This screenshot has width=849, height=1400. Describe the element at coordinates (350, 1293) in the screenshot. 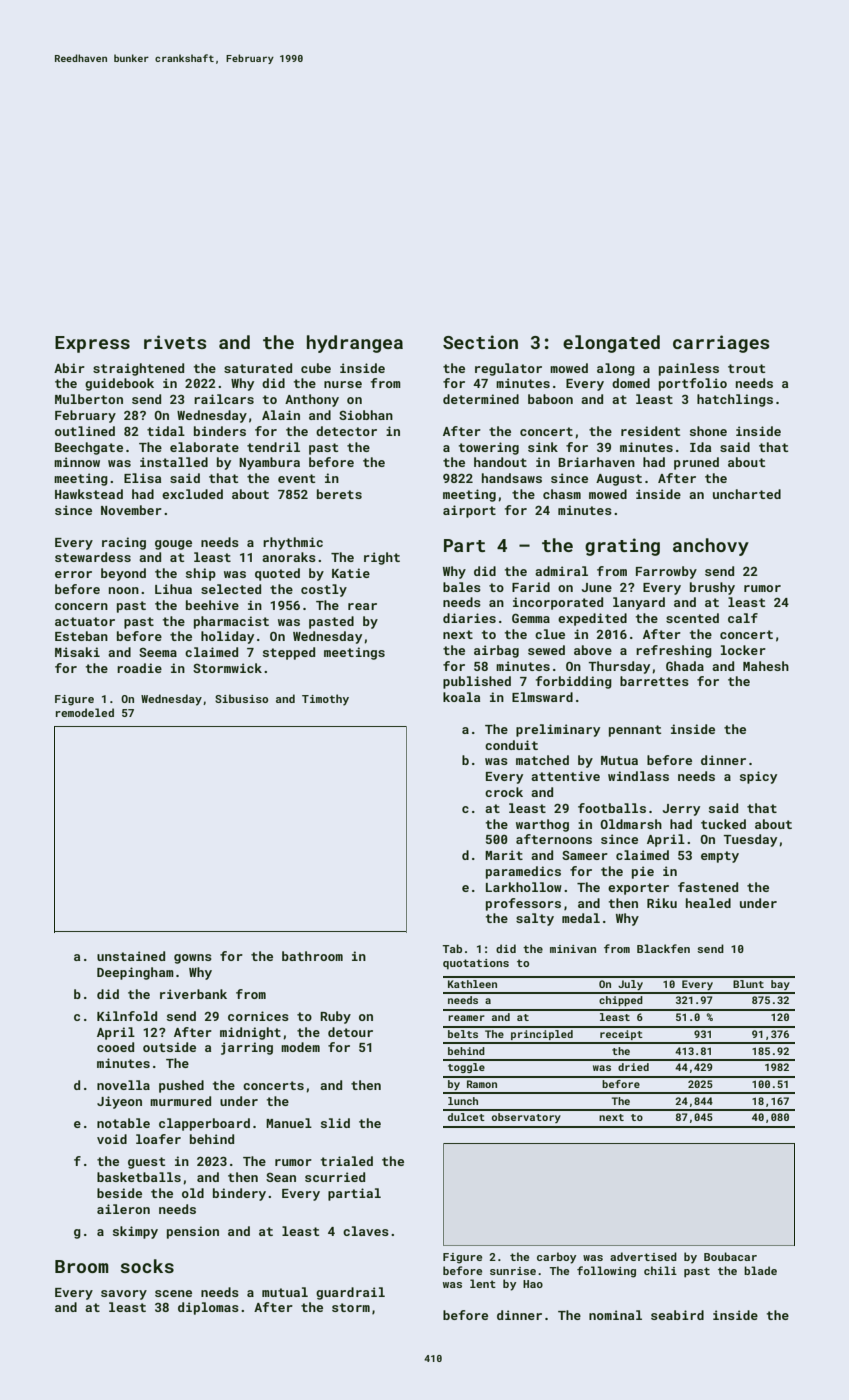

I see `guardrail` at that location.
